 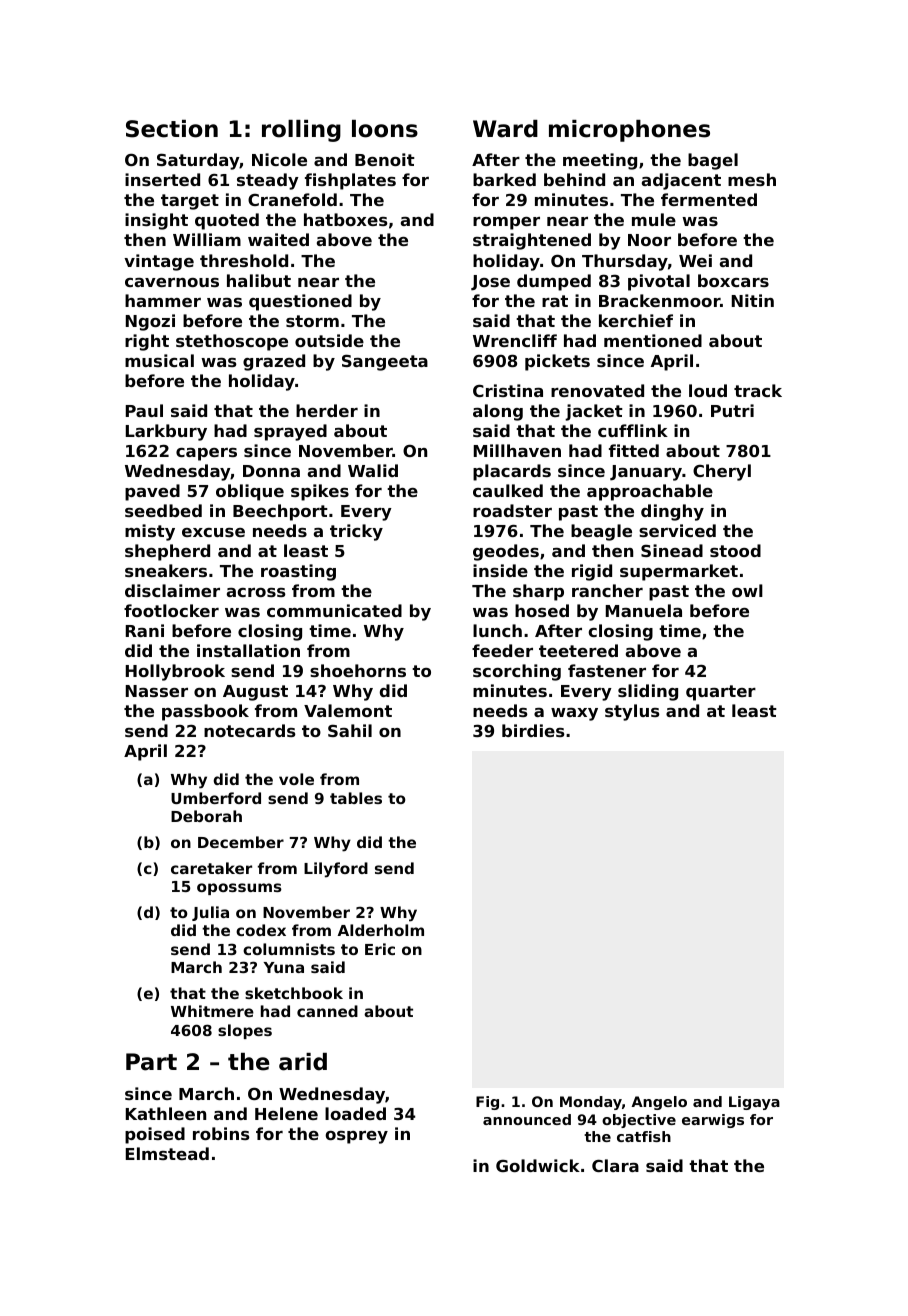 What do you see at coordinates (206, 454) in the page?
I see `capers` at bounding box center [206, 454].
